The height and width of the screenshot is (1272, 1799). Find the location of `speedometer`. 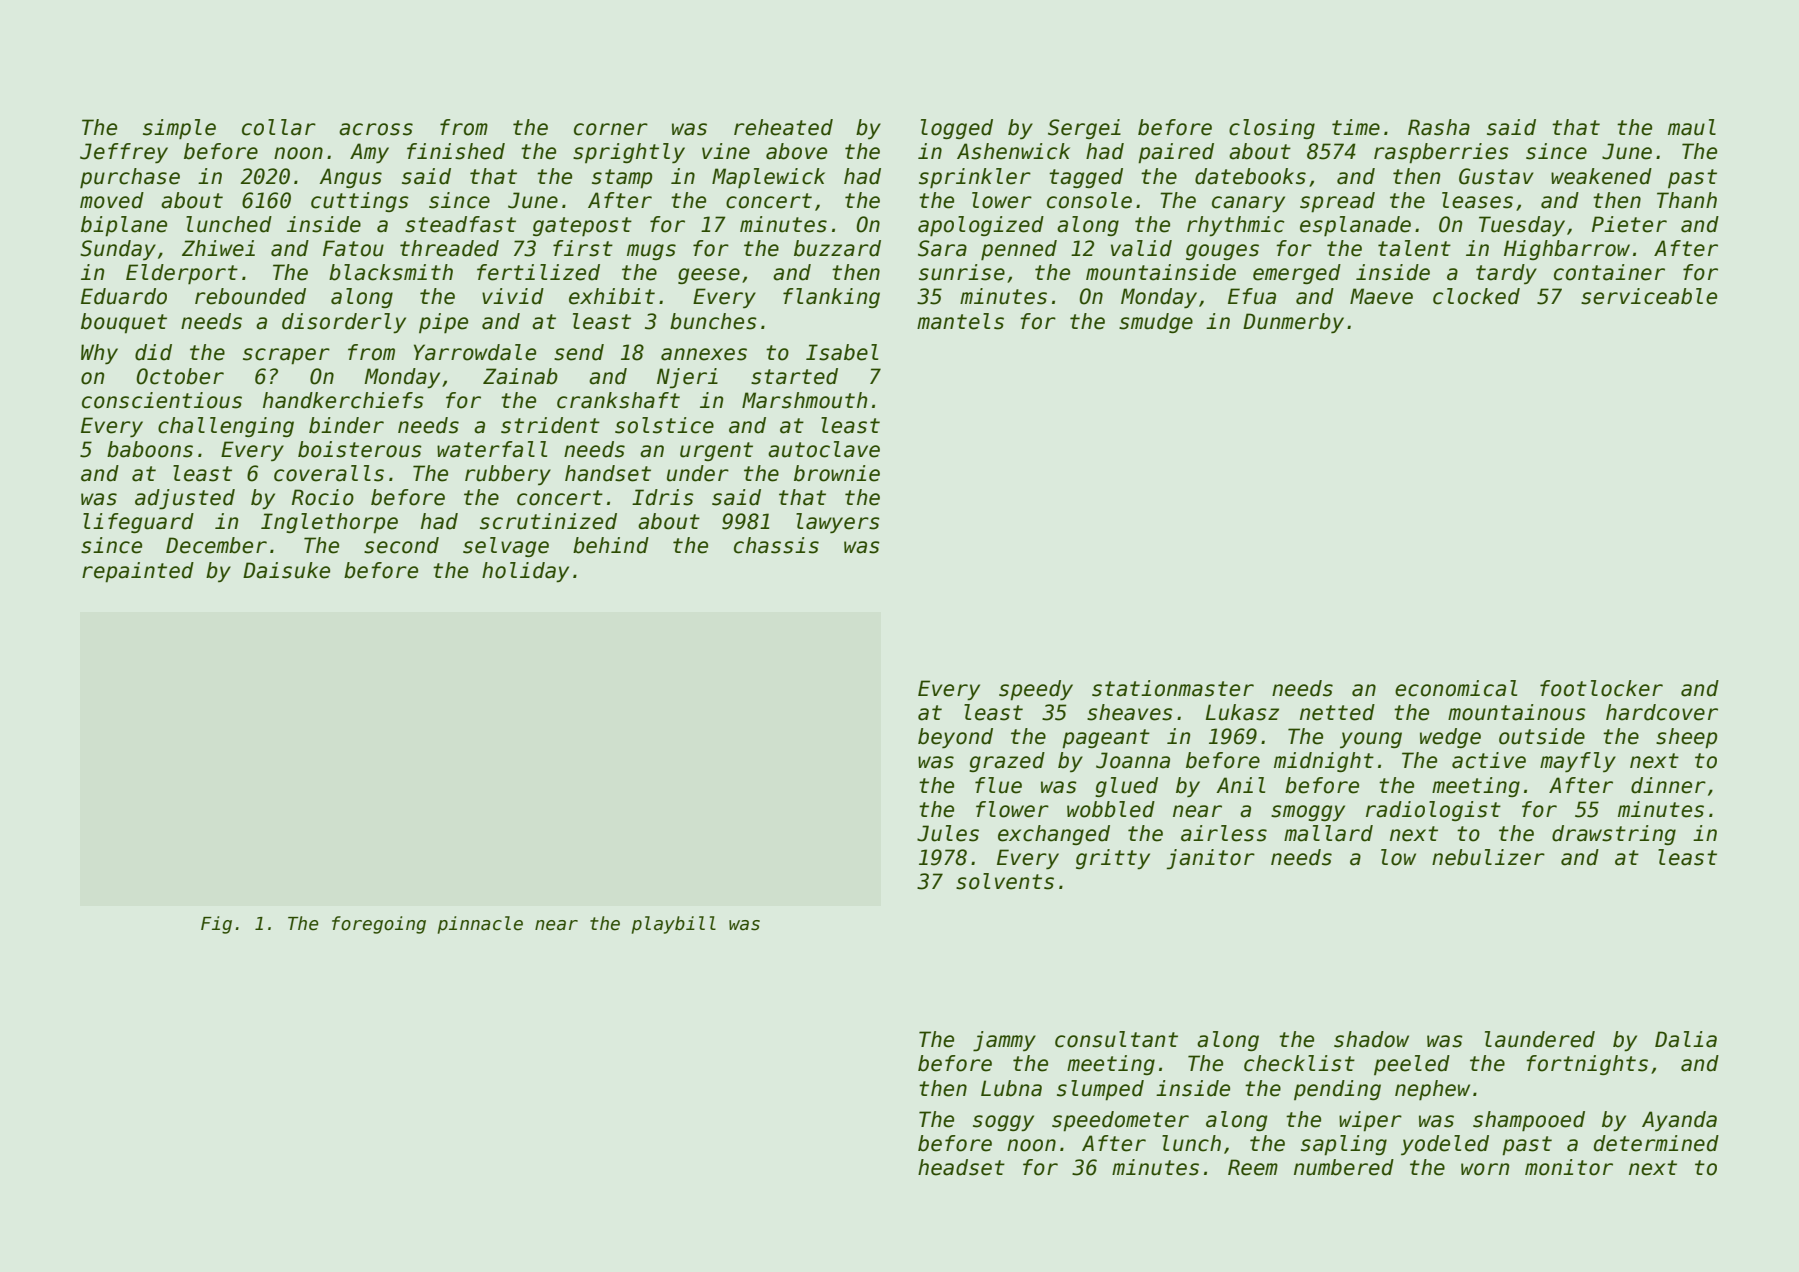

speedometer is located at coordinates (1120, 1121).
